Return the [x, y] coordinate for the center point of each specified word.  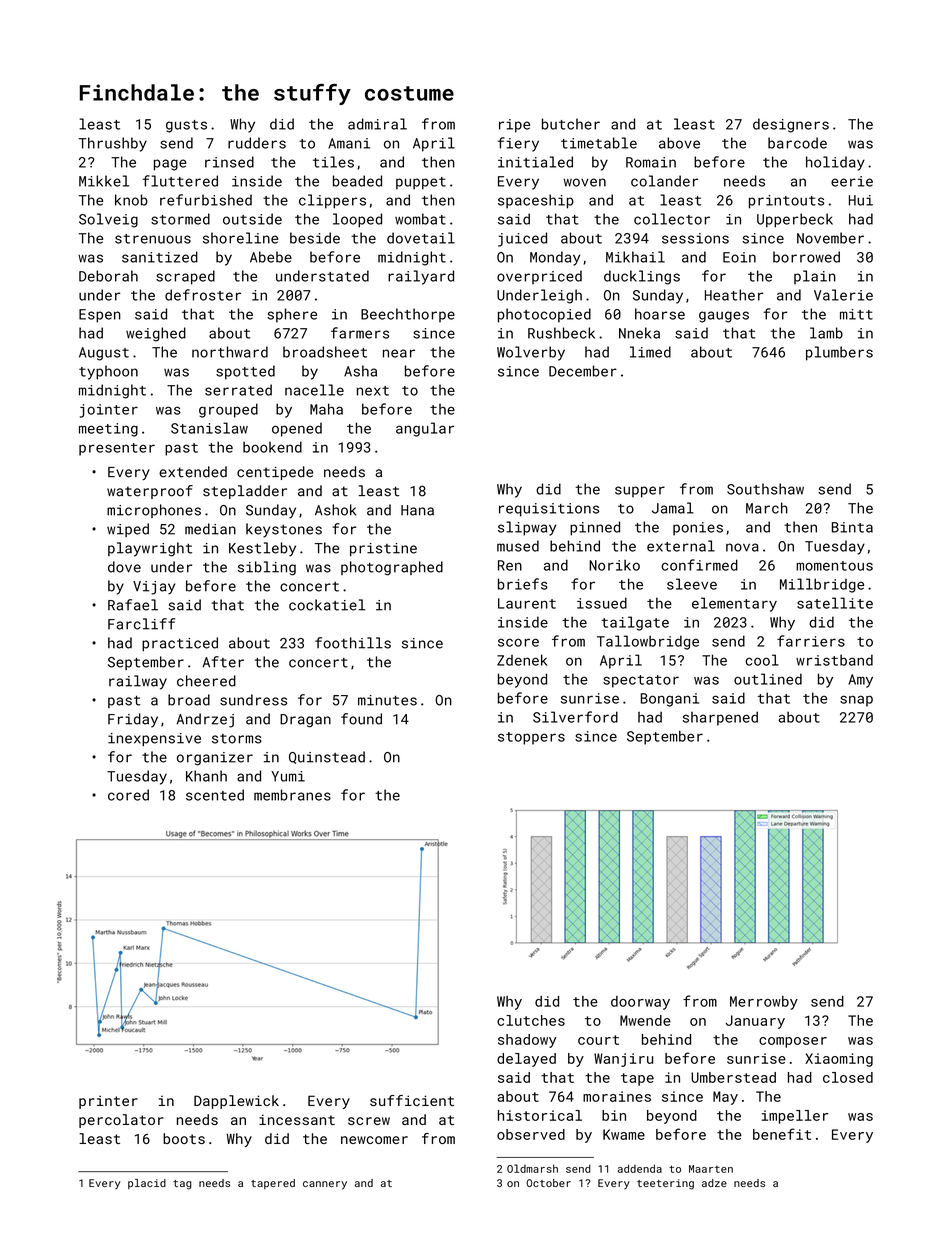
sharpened [720, 718]
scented [215, 795]
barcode [797, 143]
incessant [297, 1119]
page [170, 165]
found [361, 719]
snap [856, 701]
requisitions [549, 510]
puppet [421, 183]
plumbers [839, 353]
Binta [852, 527]
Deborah [108, 276]
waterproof [150, 492]
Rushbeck [561, 333]
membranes [292, 795]
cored [128, 795]
